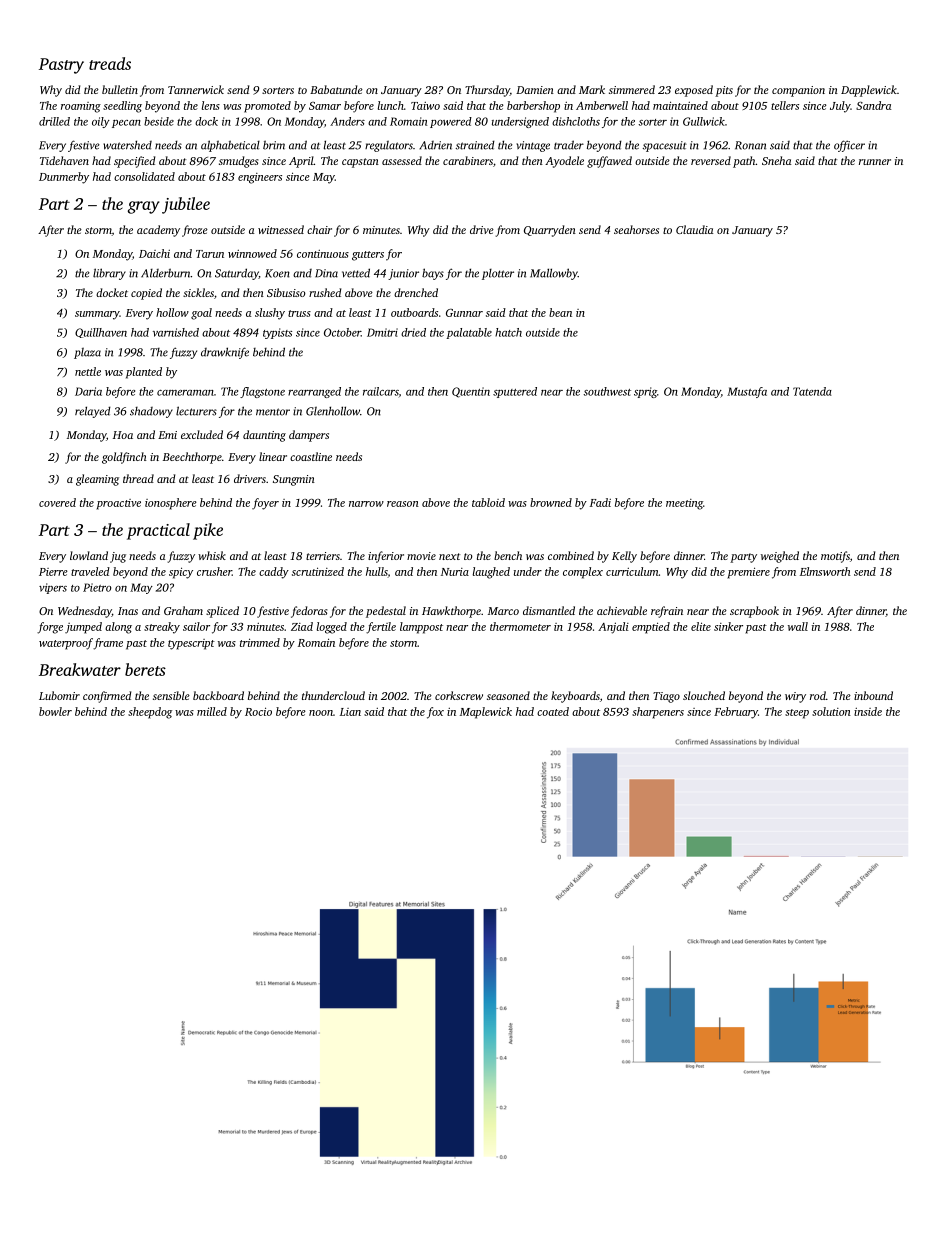 This image has width=952, height=1233. What do you see at coordinates (381, 628) in the image?
I see `fertile` at bounding box center [381, 628].
